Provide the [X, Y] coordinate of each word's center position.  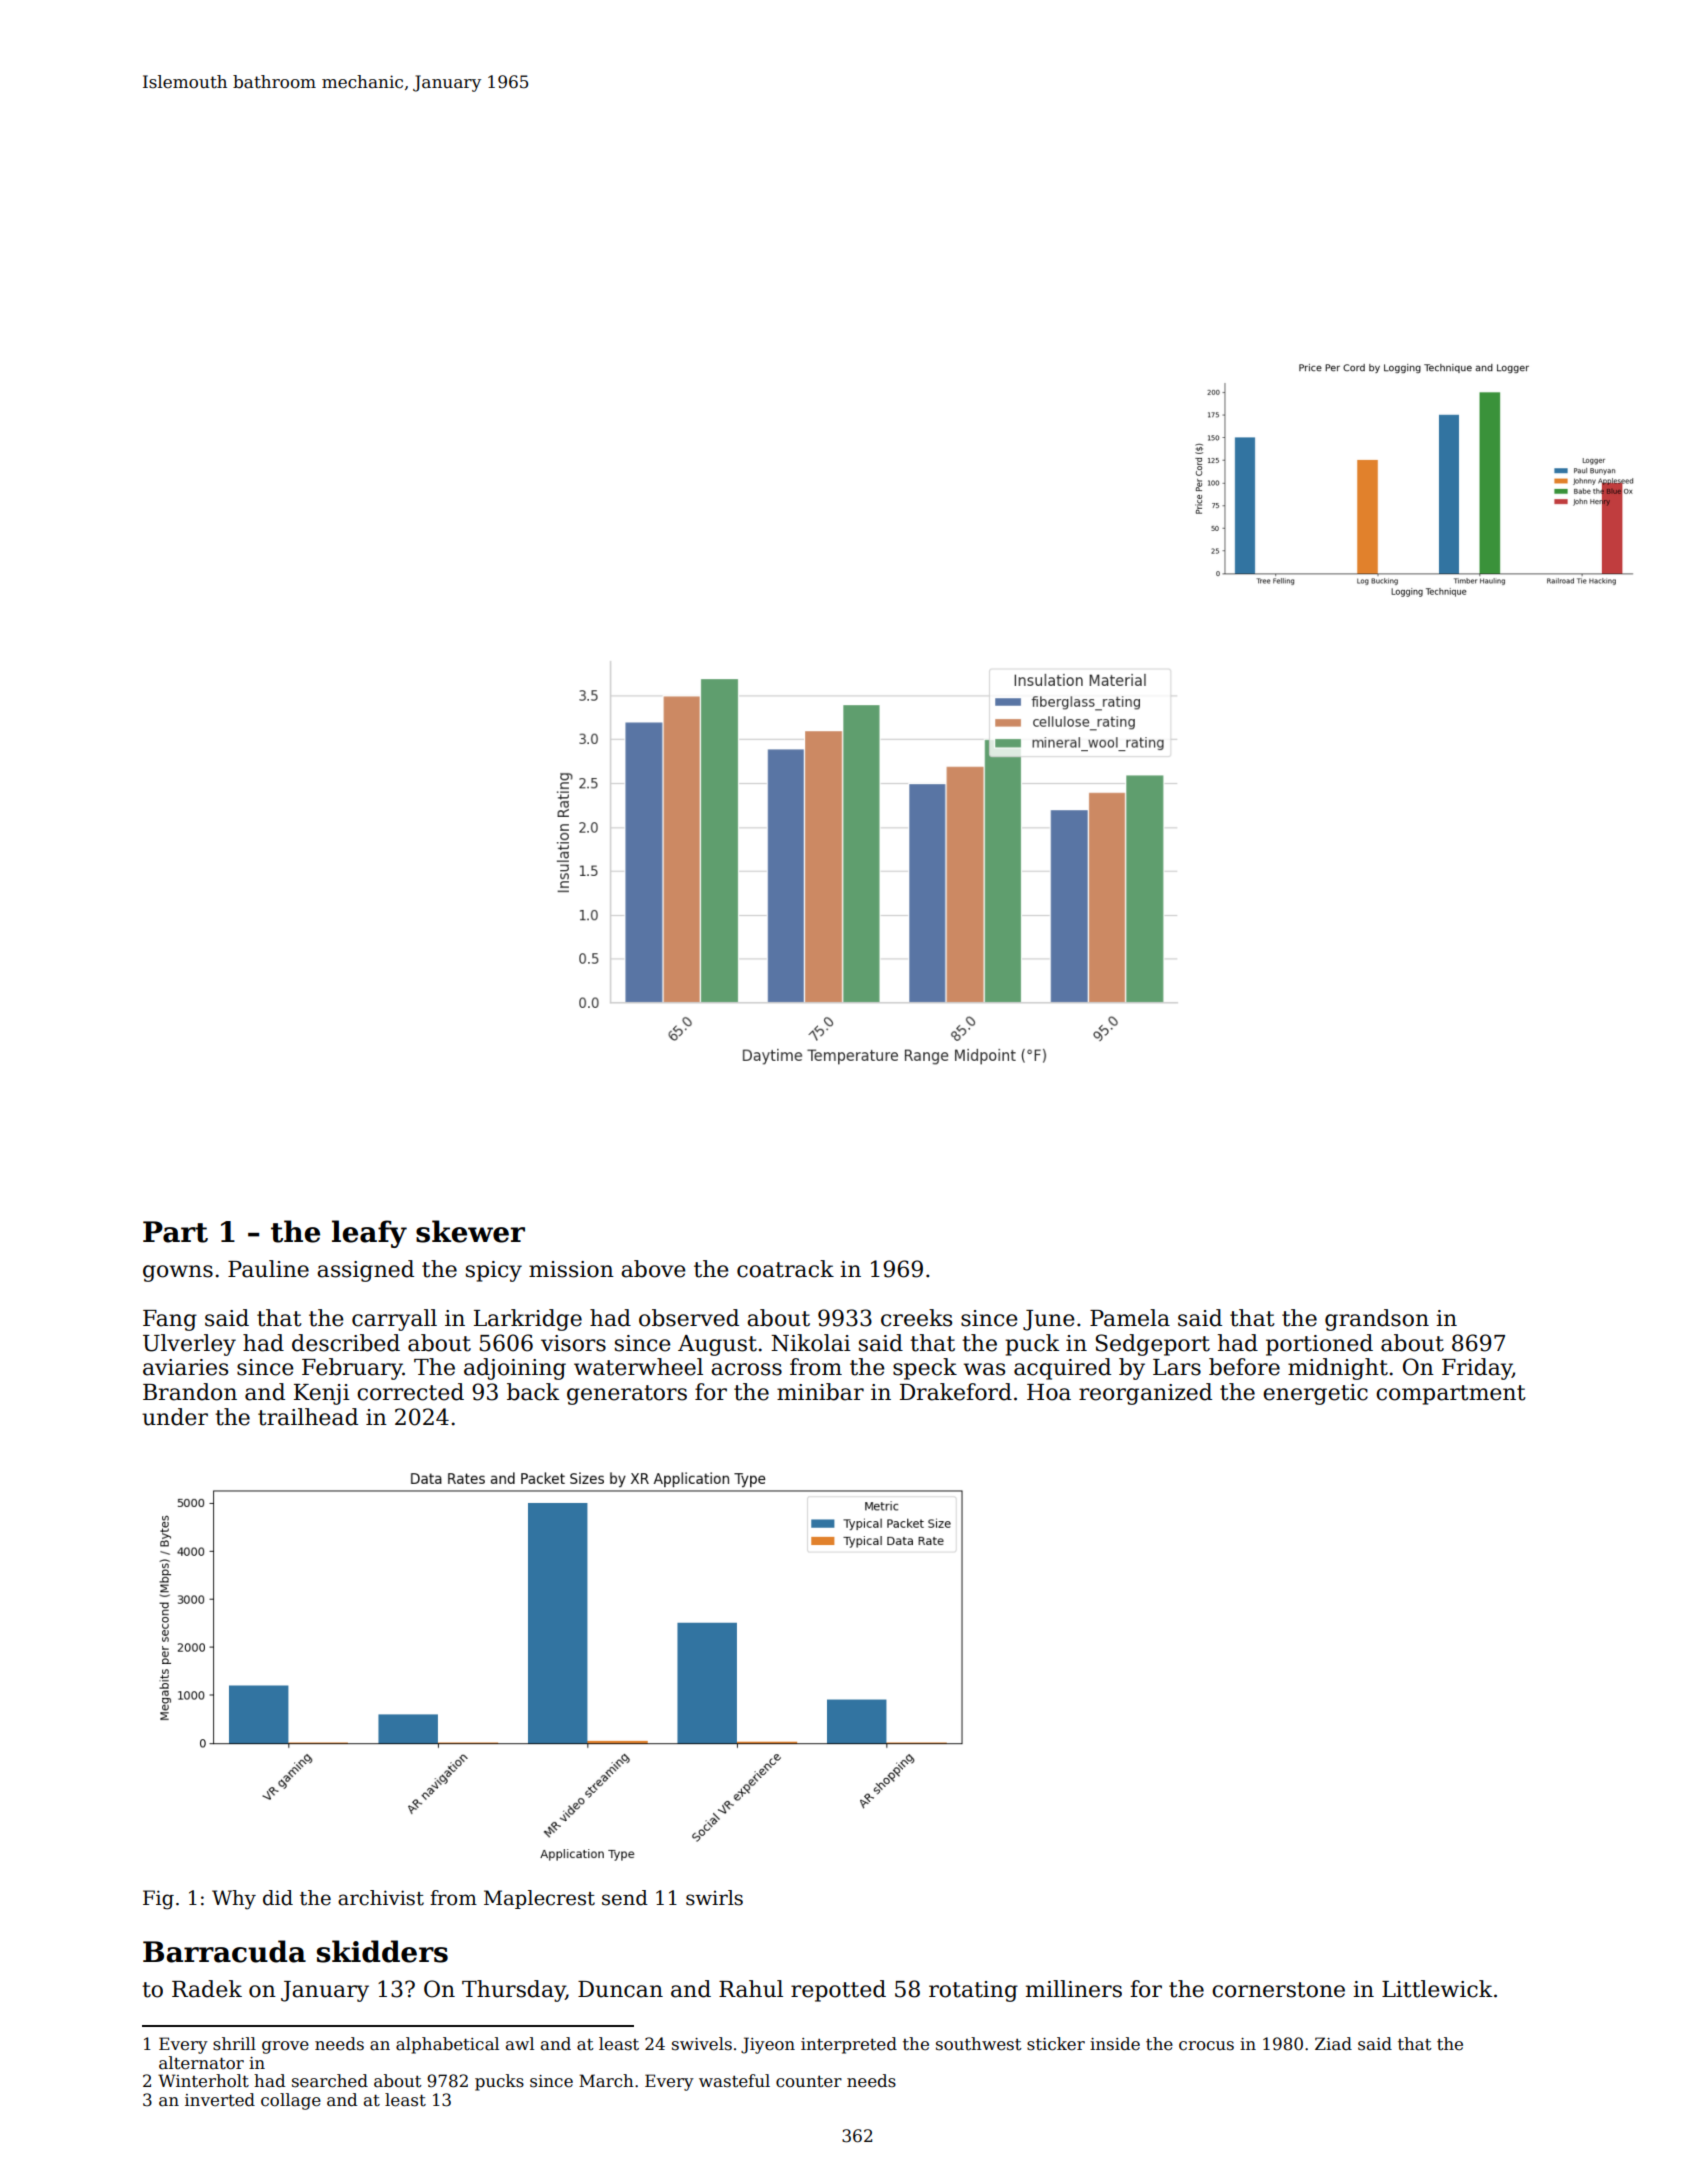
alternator [201, 2063]
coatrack [785, 1269]
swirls [714, 1898]
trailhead [308, 1417]
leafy [369, 1234]
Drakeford [956, 1392]
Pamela [1130, 1318]
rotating [973, 1991]
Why [234, 1900]
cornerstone [1278, 1990]
